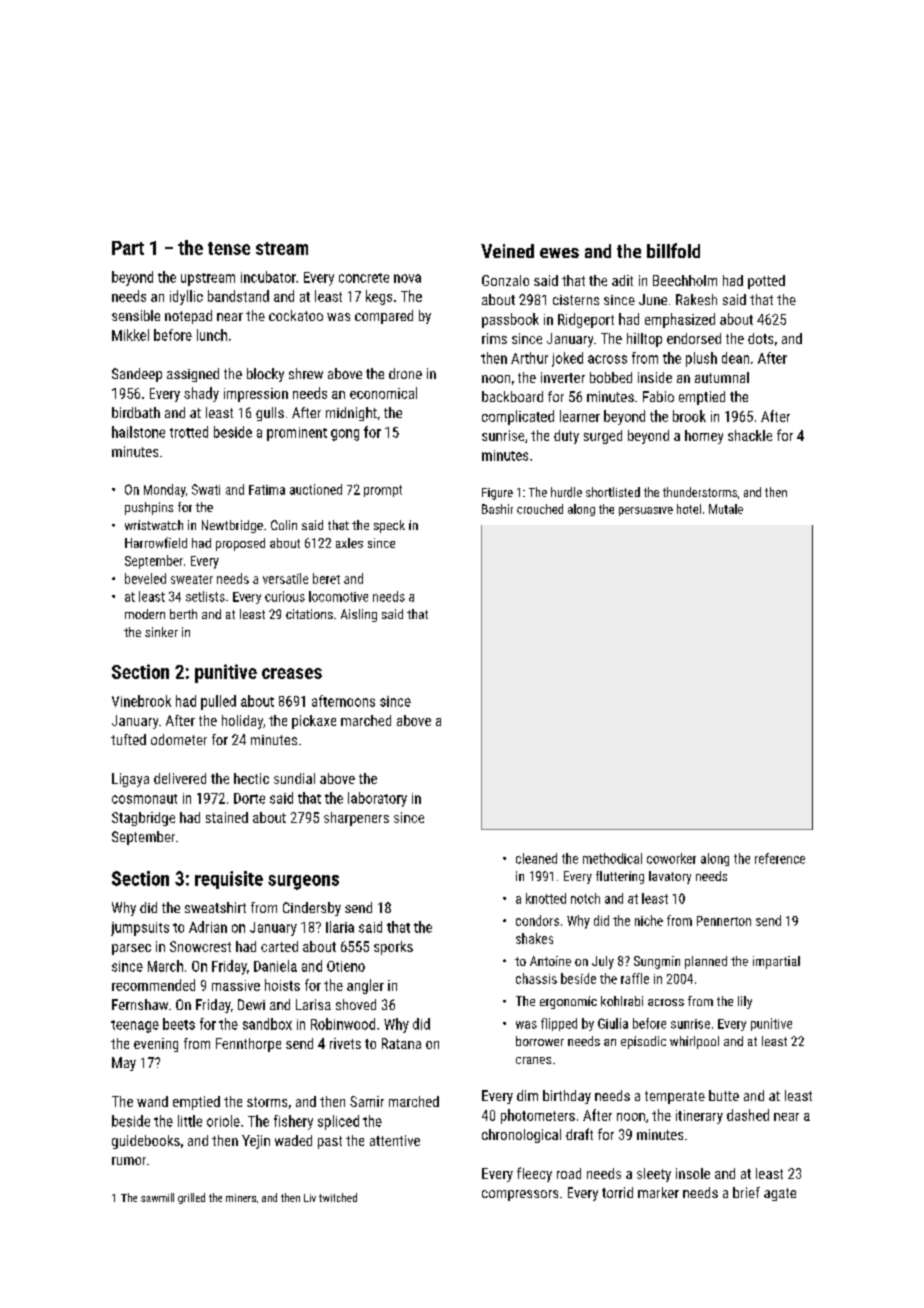 This document has height=1308, width=924. What do you see at coordinates (520, 1195) in the document?
I see `compressors` at bounding box center [520, 1195].
